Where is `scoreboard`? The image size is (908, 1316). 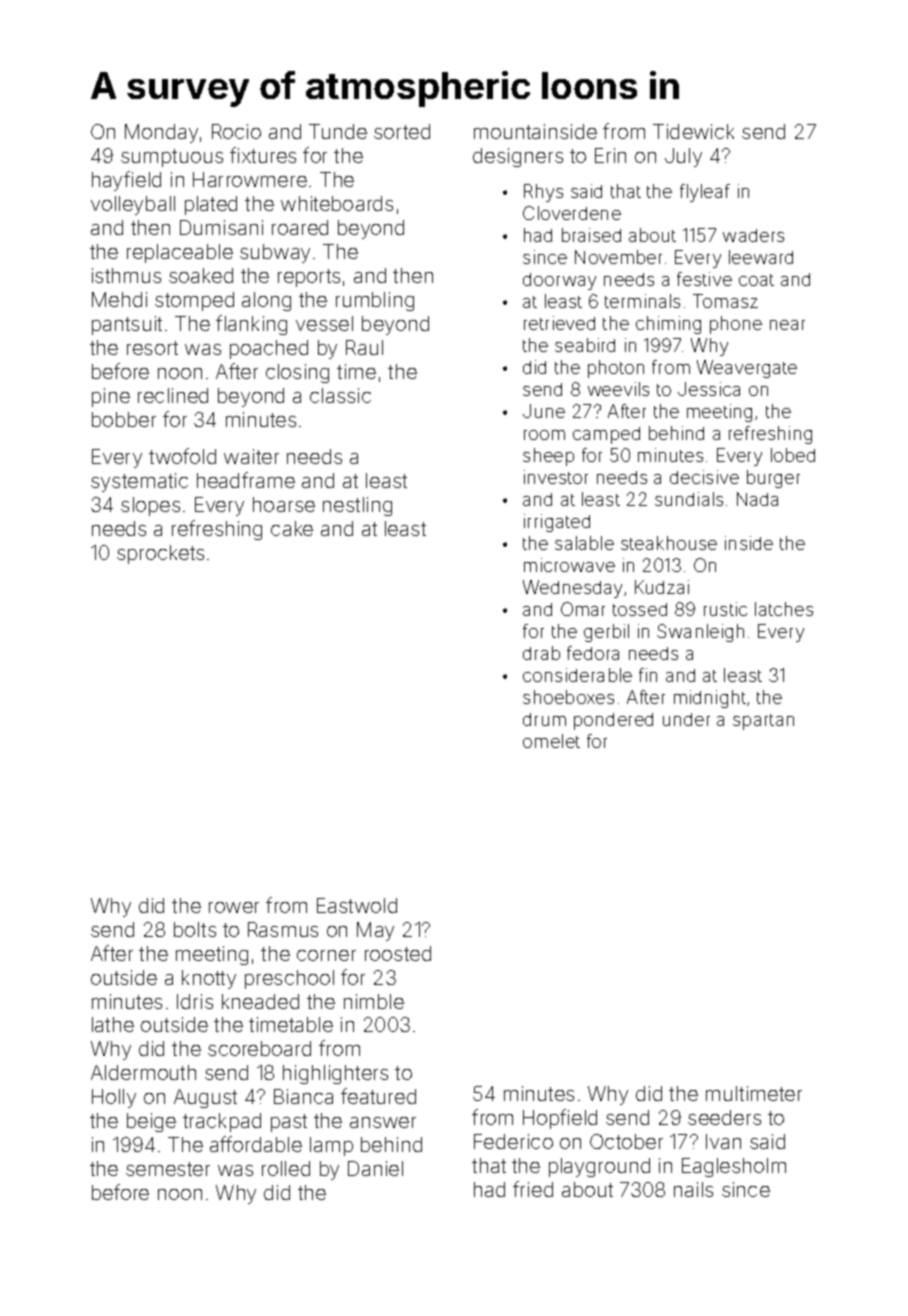 scoreboard is located at coordinates (259, 1048).
